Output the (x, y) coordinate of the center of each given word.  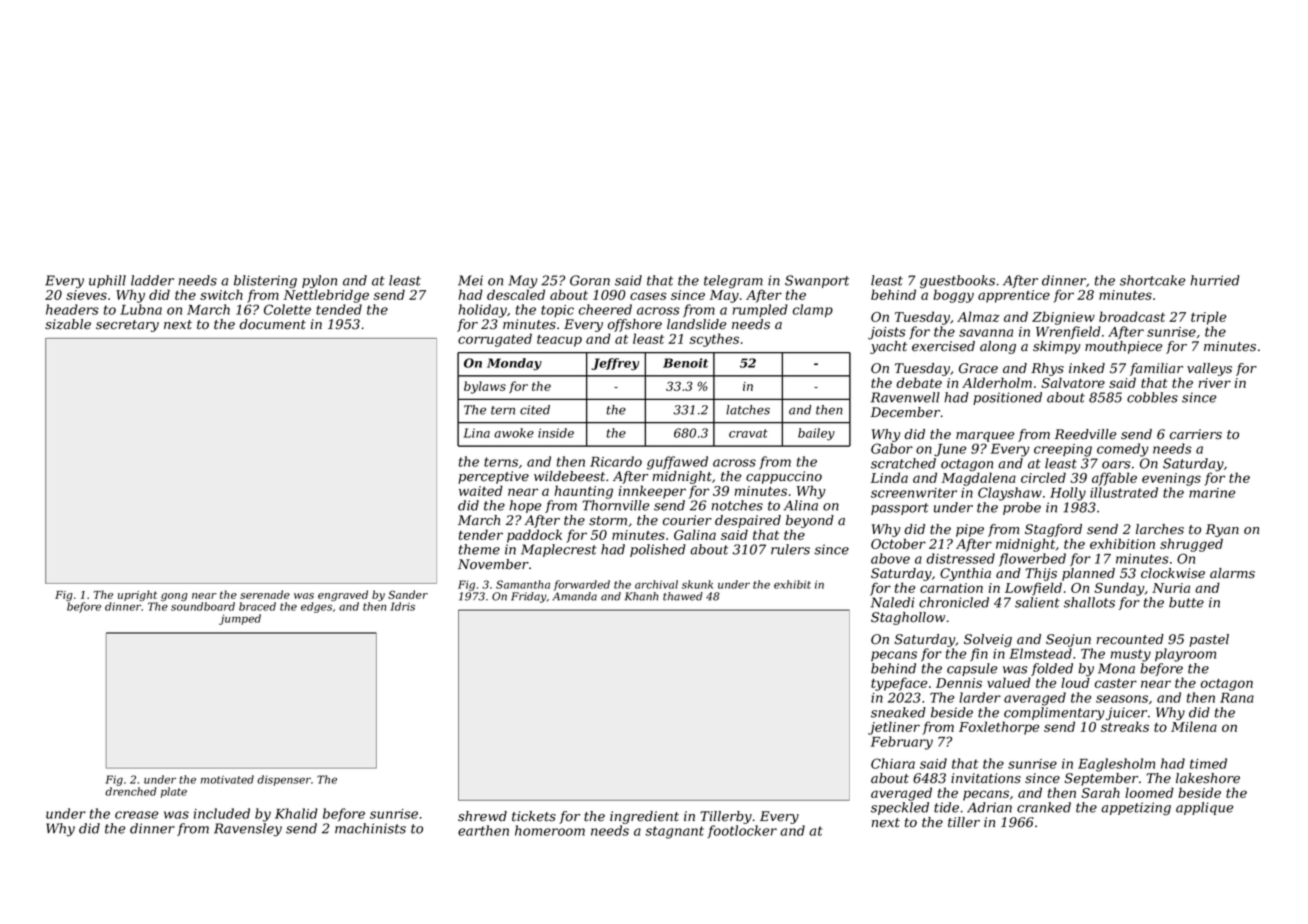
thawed (683, 596)
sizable (68, 324)
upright (137, 595)
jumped (240, 619)
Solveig (988, 640)
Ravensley (248, 830)
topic (557, 311)
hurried (1215, 280)
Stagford (1053, 530)
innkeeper (652, 492)
